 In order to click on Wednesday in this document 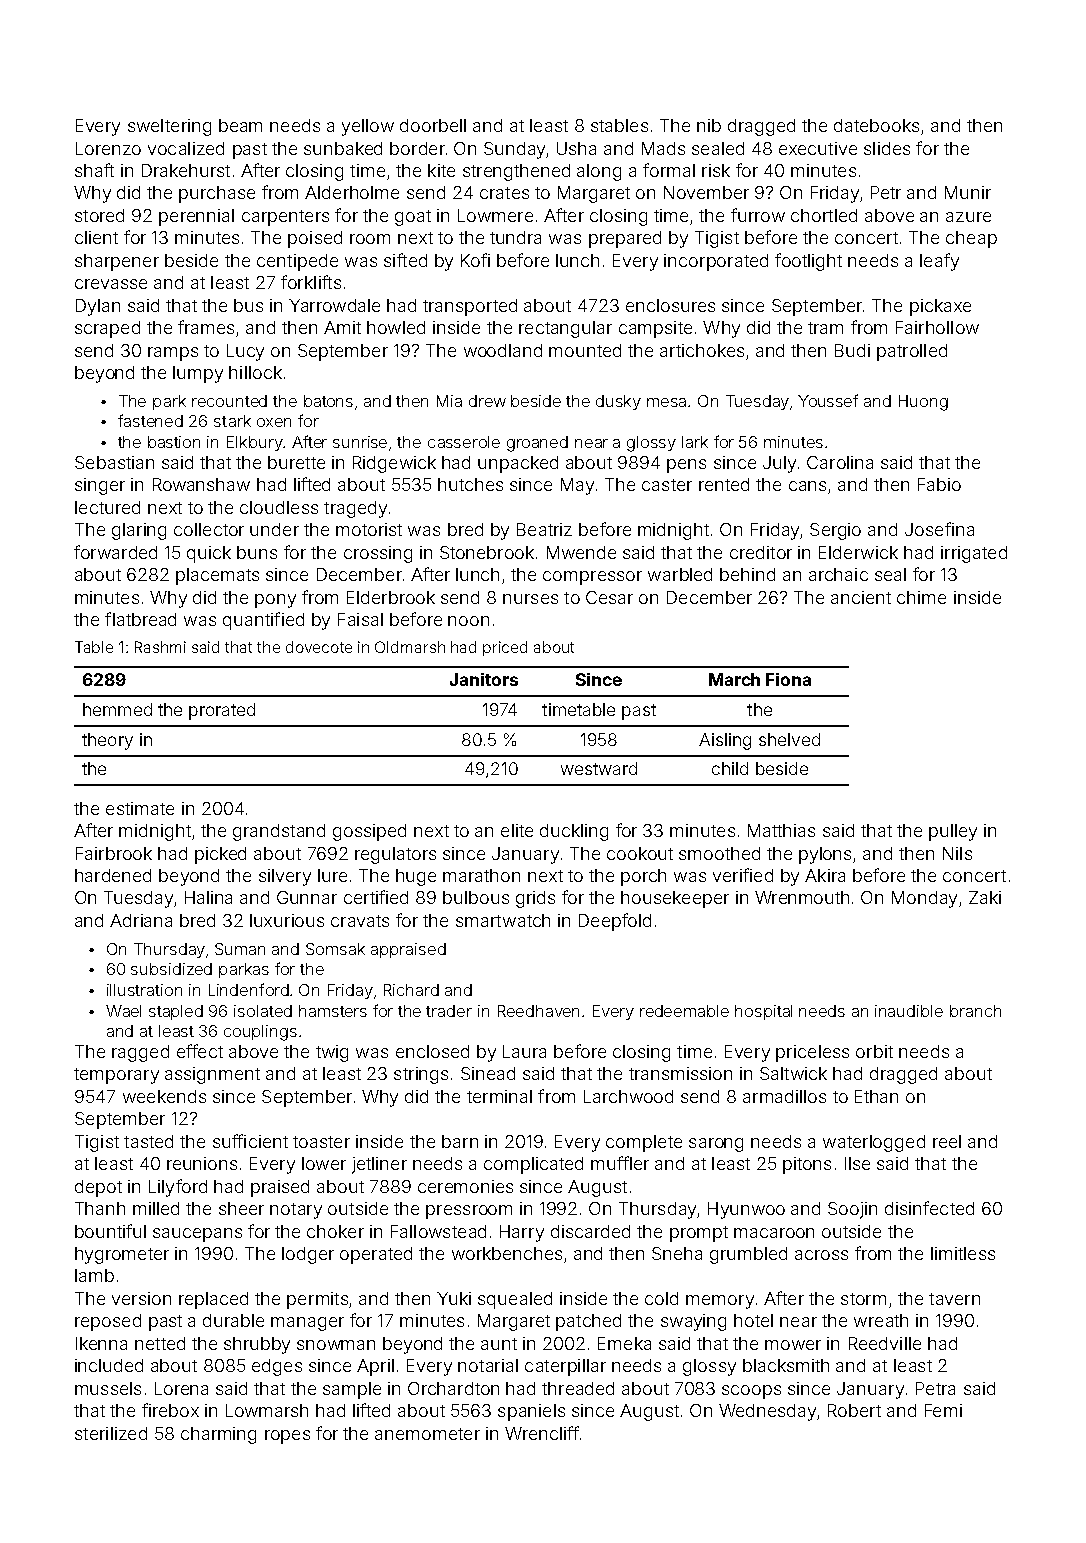, I will do `click(767, 1412)`.
